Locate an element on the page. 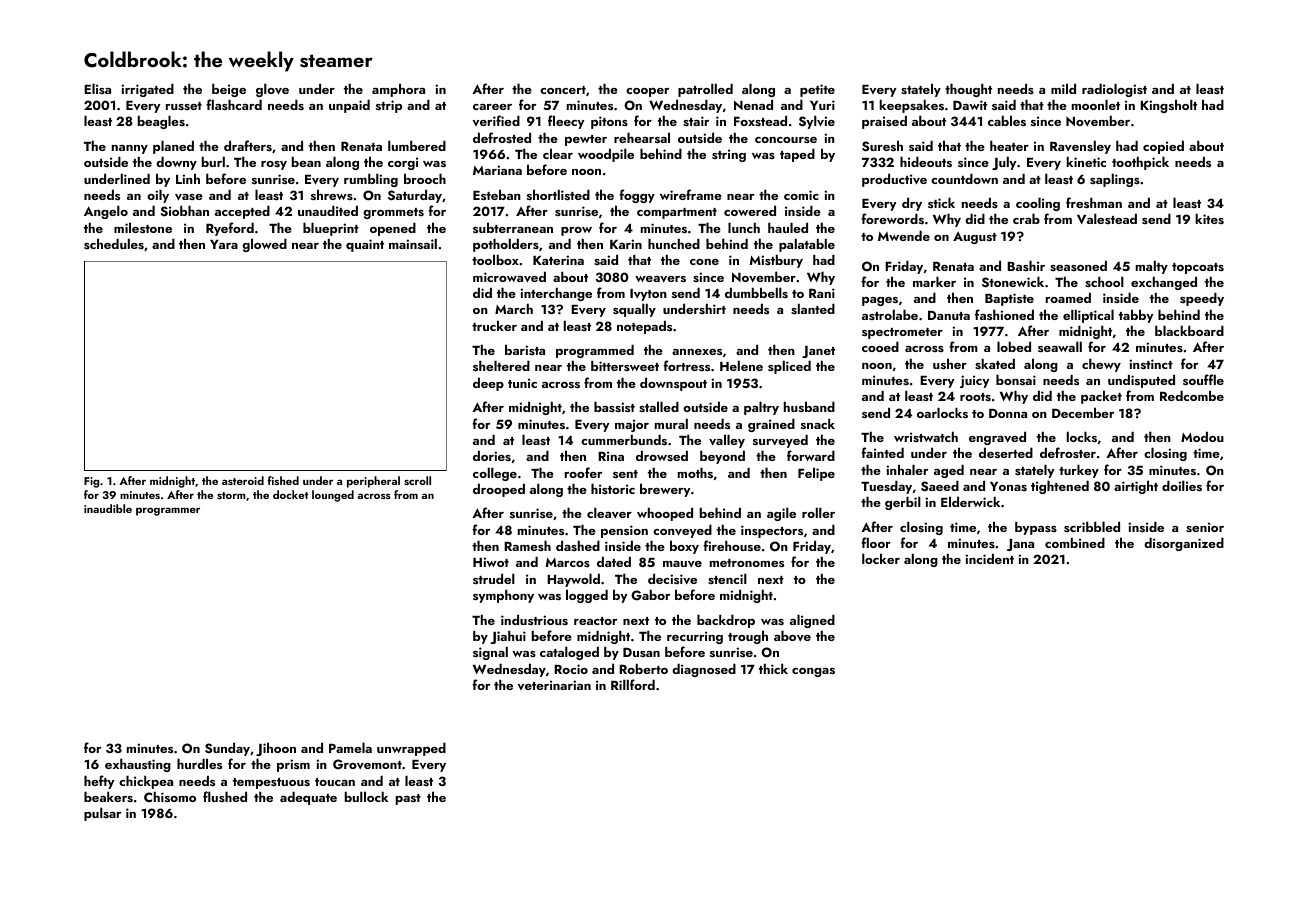  weavers is located at coordinates (660, 279).
